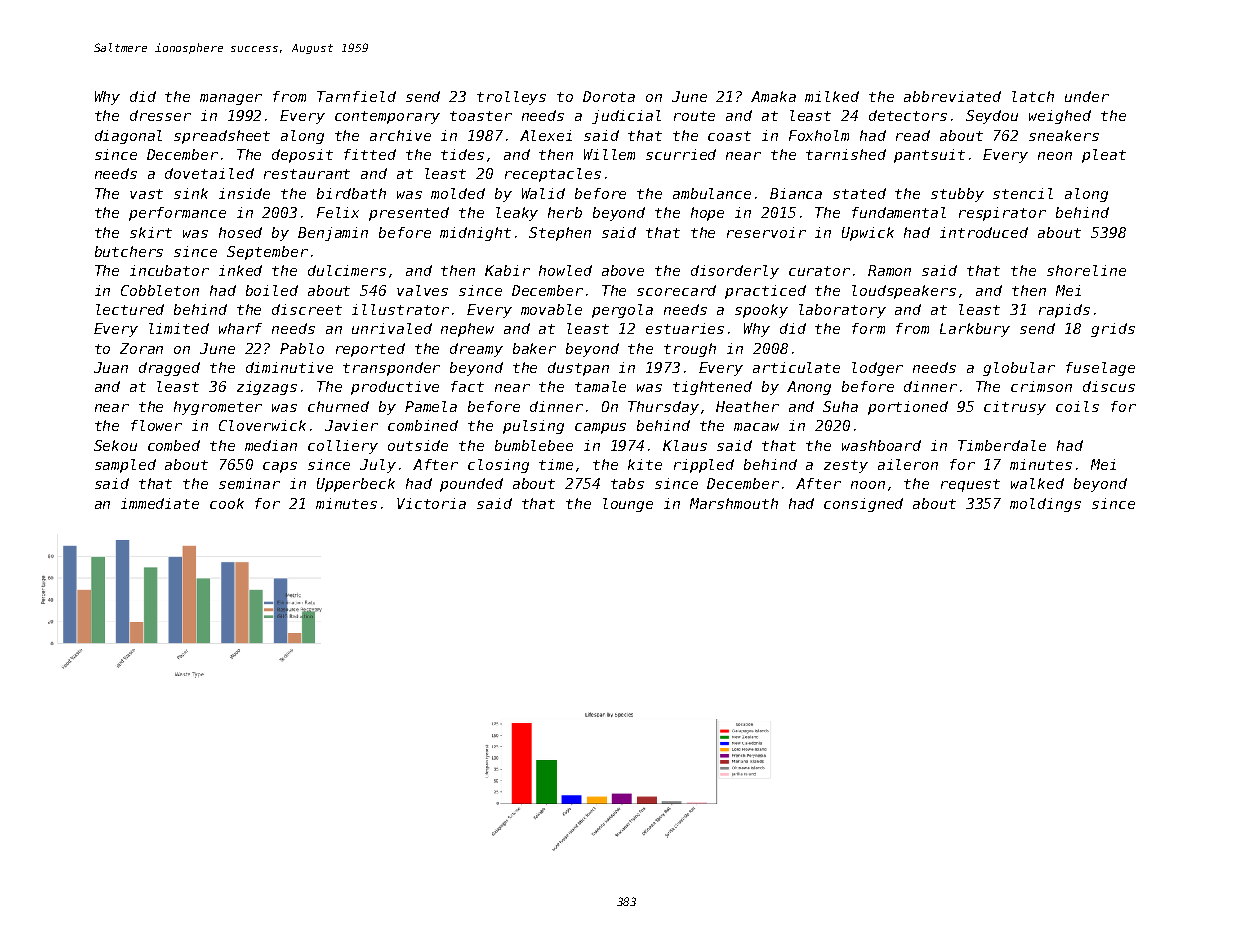 The height and width of the document is (952, 1233). I want to click on detectors, so click(908, 115).
